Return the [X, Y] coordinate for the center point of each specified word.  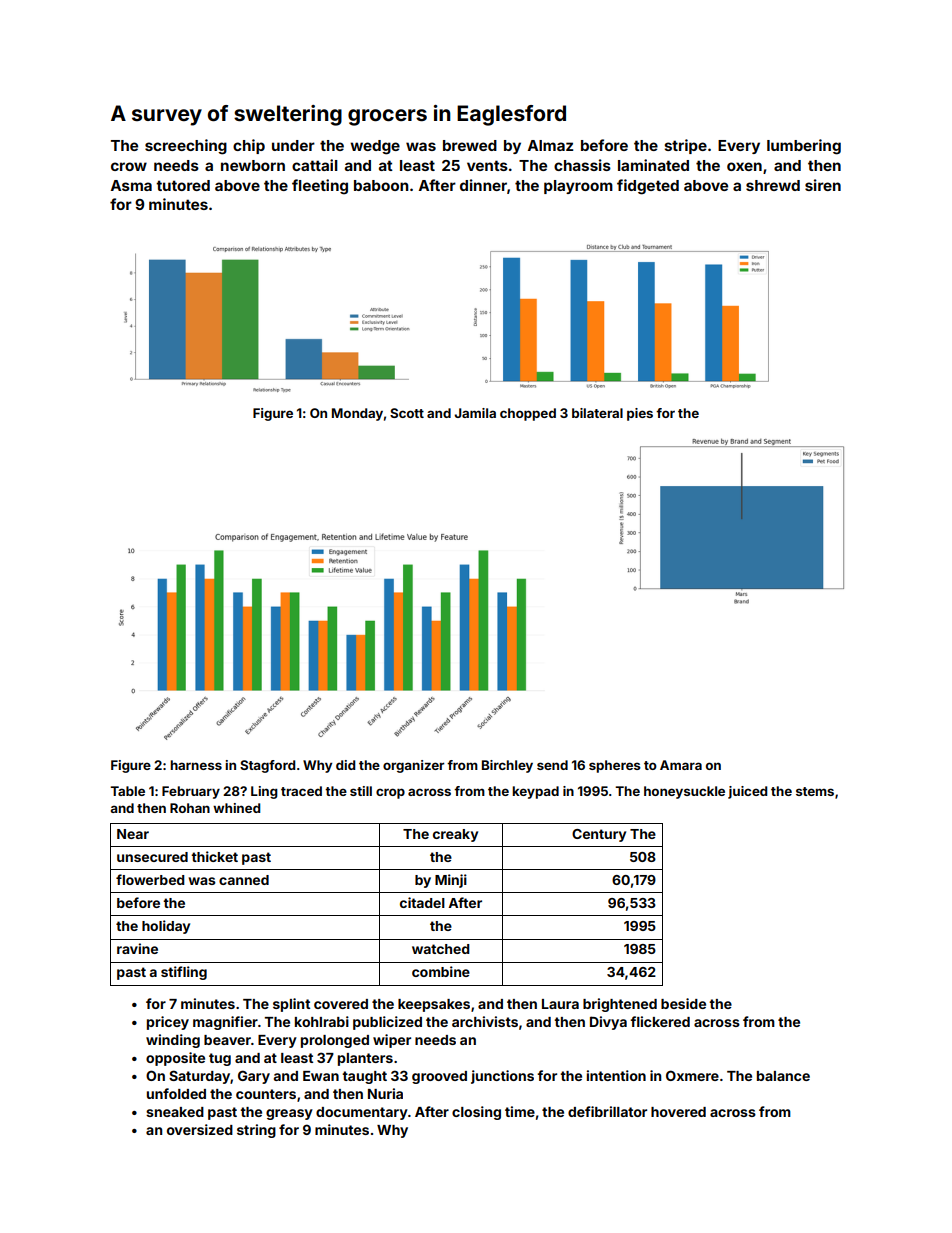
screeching [186, 147]
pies [640, 414]
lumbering [804, 147]
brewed [470, 145]
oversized [200, 1129]
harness [196, 765]
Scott [407, 413]
